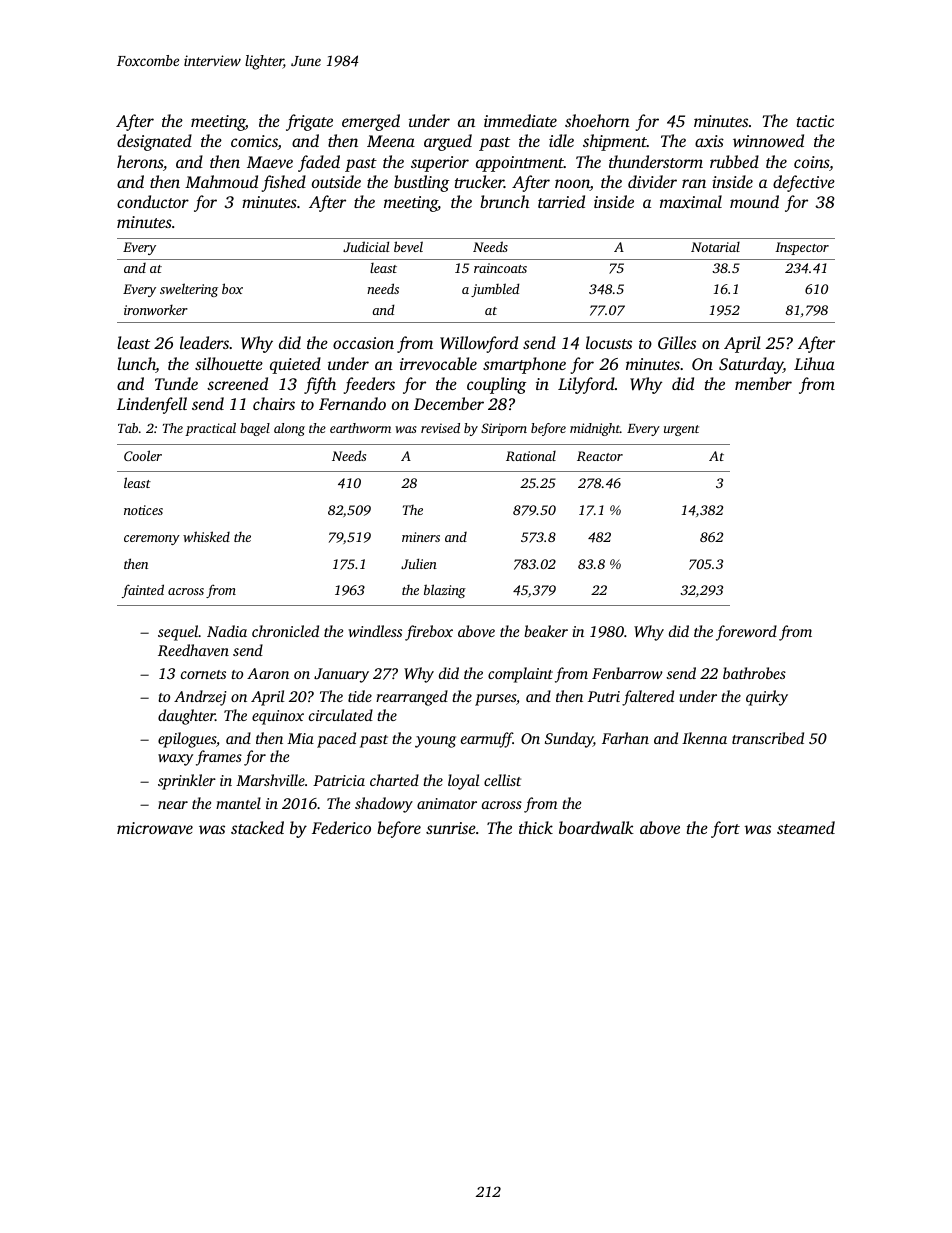  What do you see at coordinates (429, 633) in the screenshot?
I see `firebox` at bounding box center [429, 633].
